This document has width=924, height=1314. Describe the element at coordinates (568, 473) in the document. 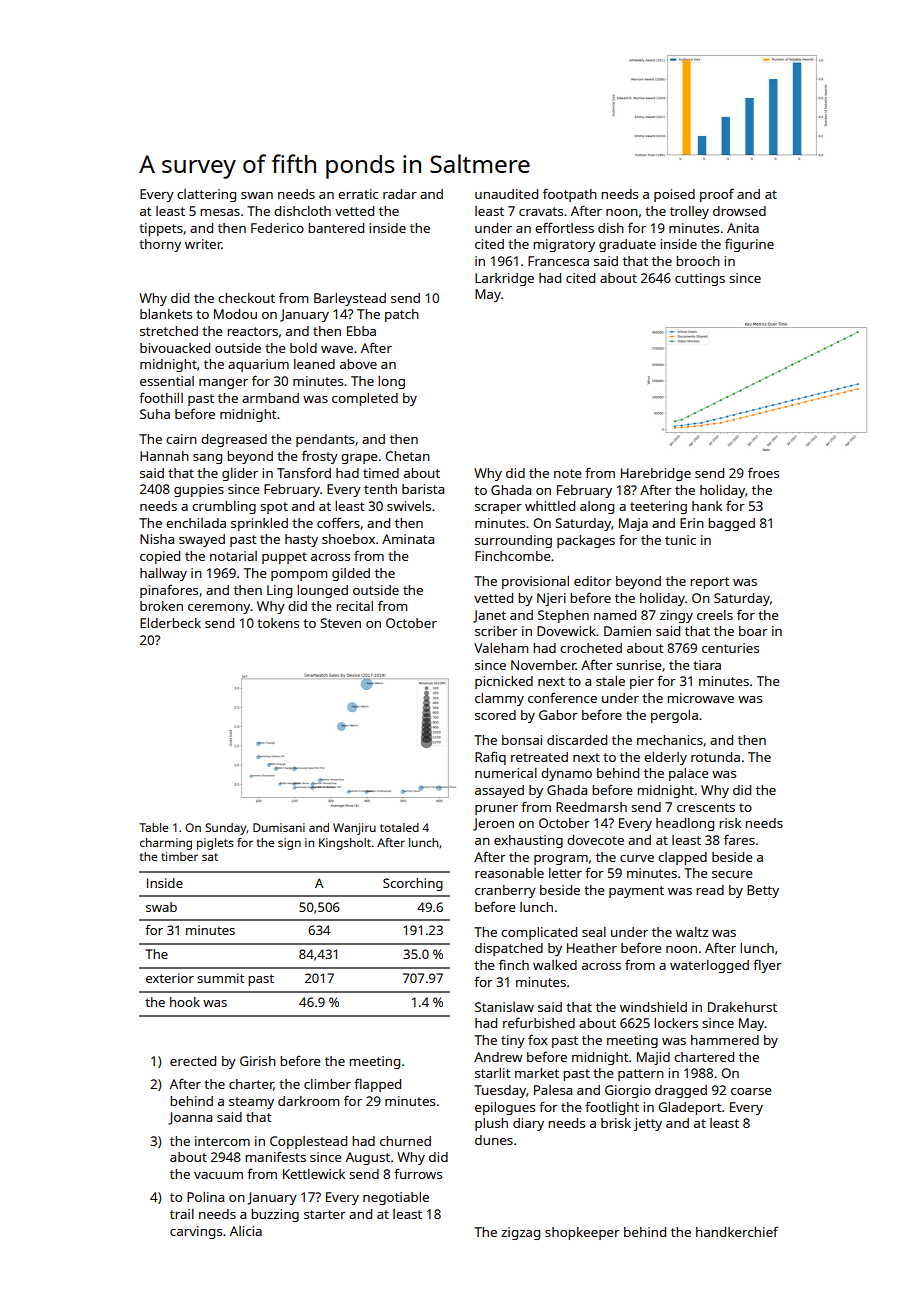

I see `note` at that location.
